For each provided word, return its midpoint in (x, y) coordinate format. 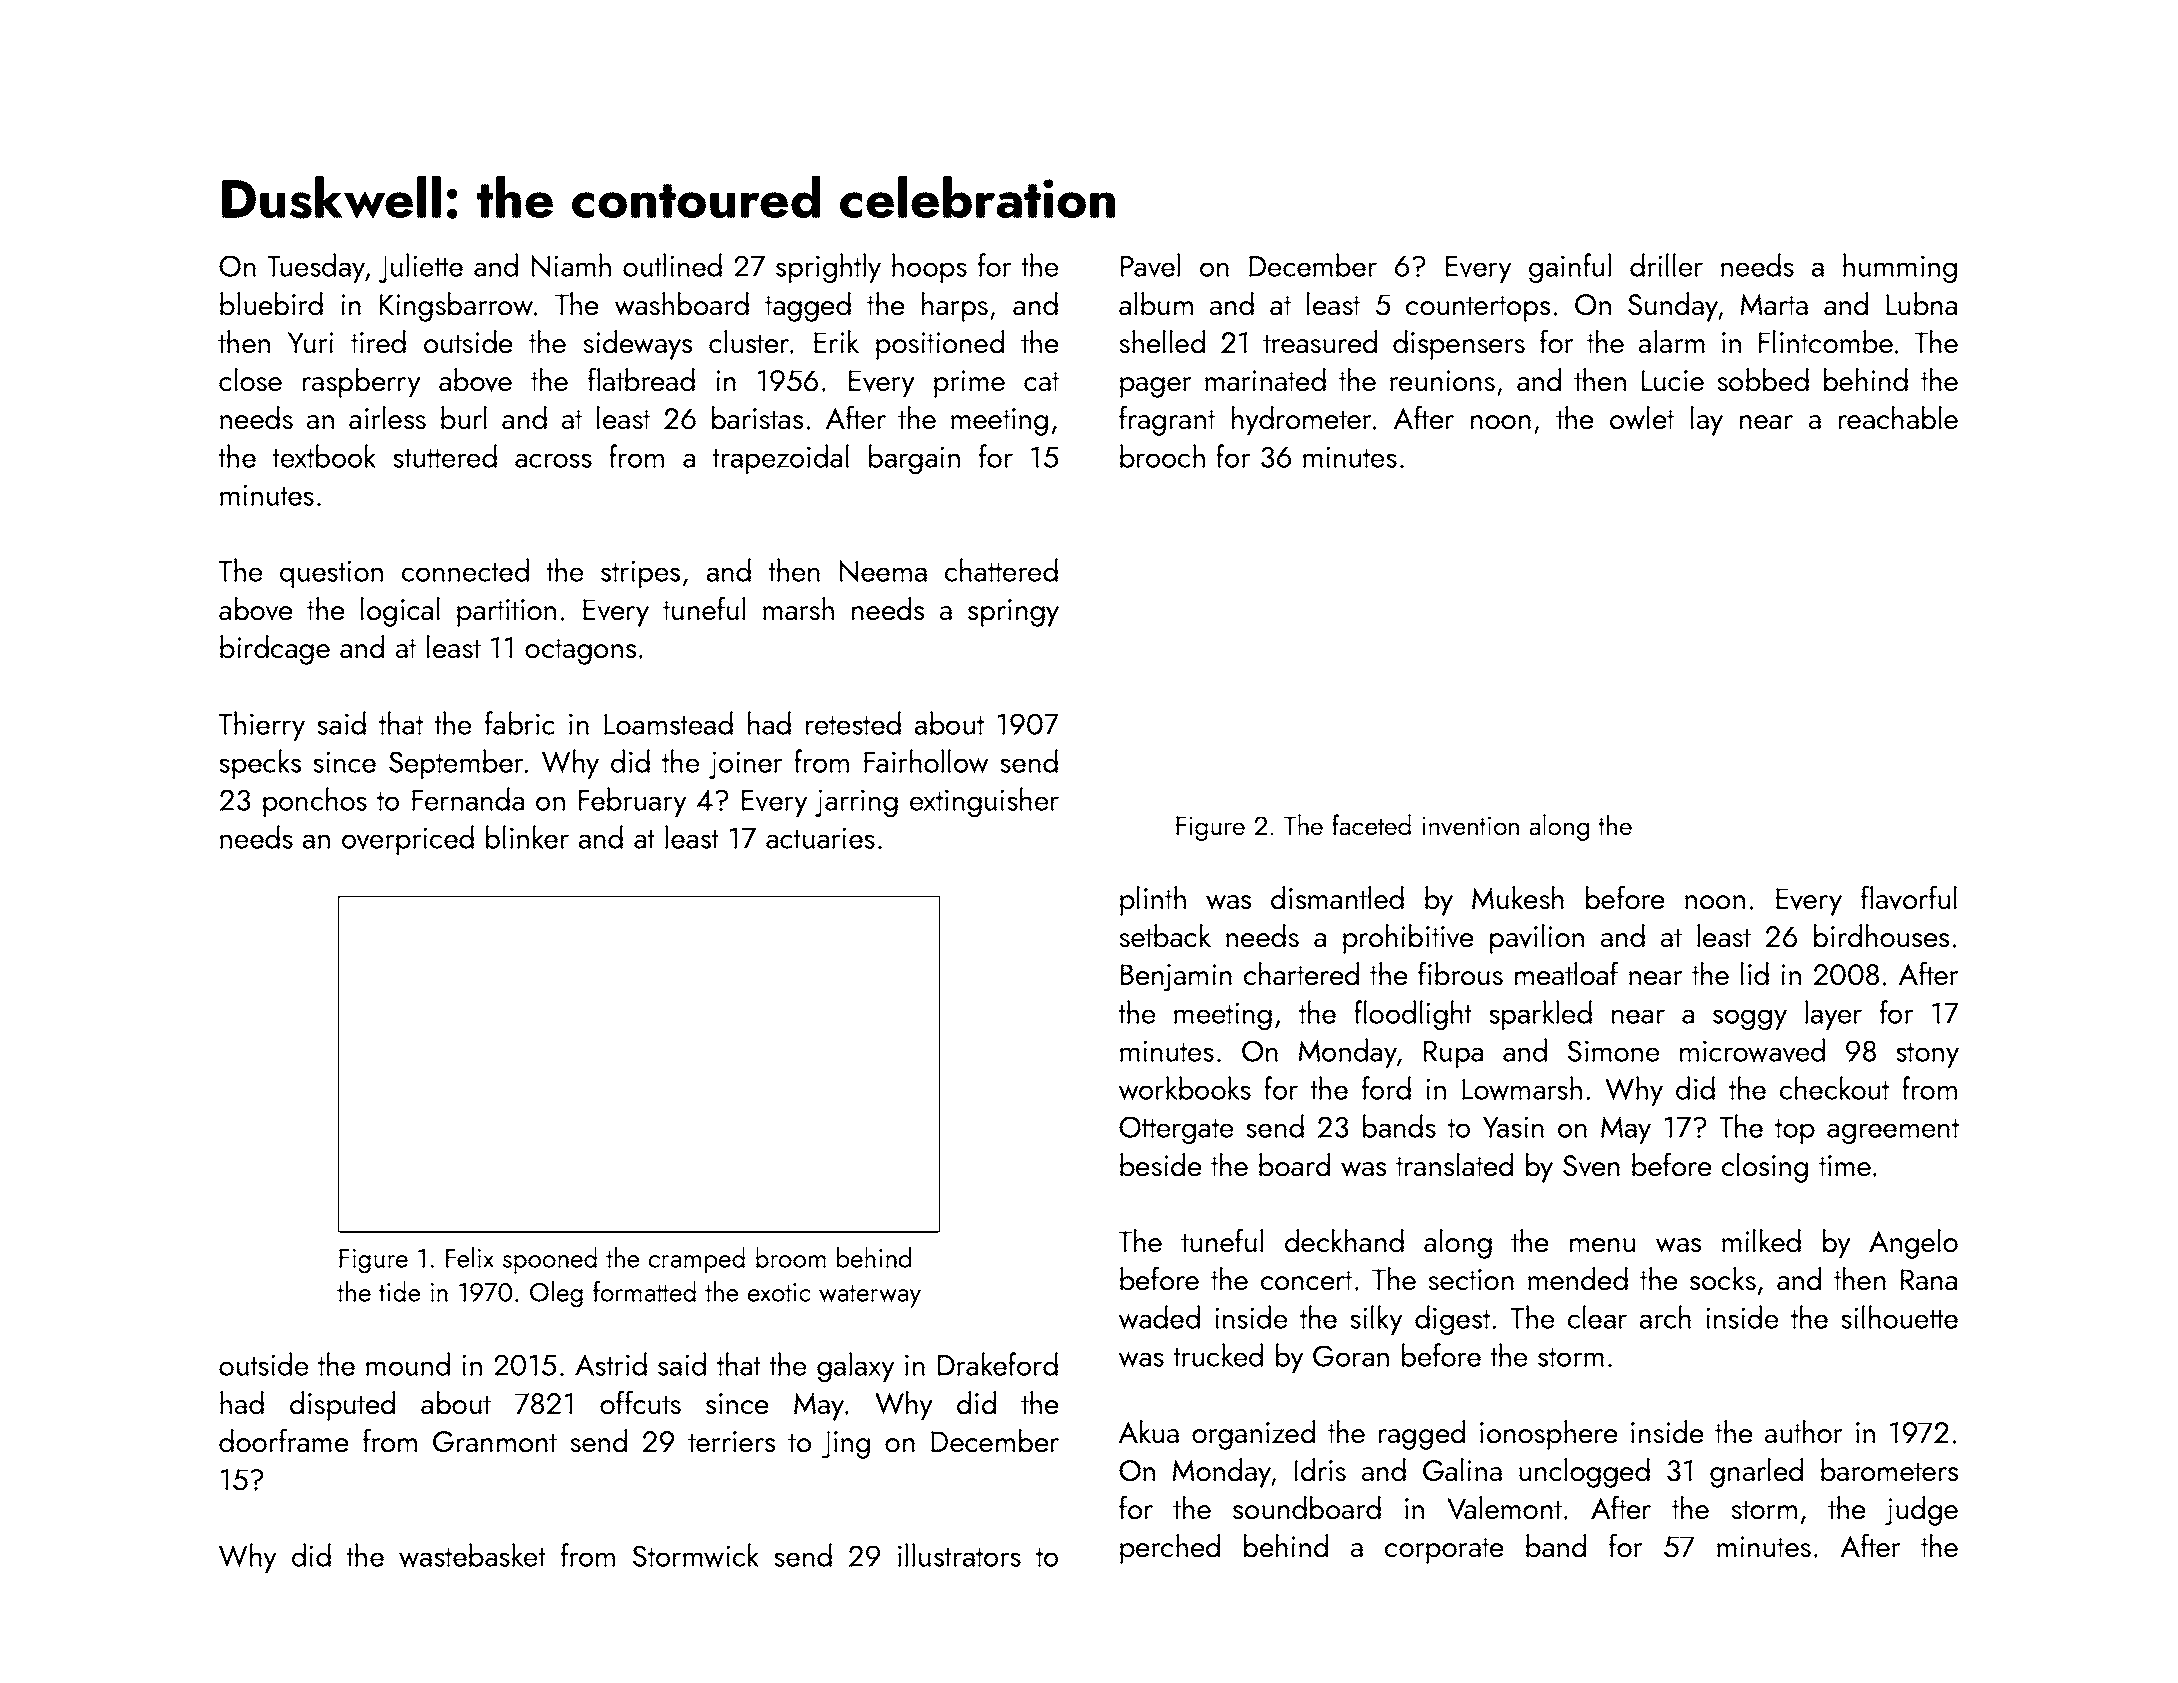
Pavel (1150, 265)
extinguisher (984, 802)
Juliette (421, 268)
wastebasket (472, 1555)
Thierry (262, 726)
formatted (644, 1291)
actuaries (820, 838)
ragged (1422, 1435)
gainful (1570, 268)
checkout (1834, 1088)
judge (1921, 1511)
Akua (1149, 1432)
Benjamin (1176, 978)
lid (1755, 974)
